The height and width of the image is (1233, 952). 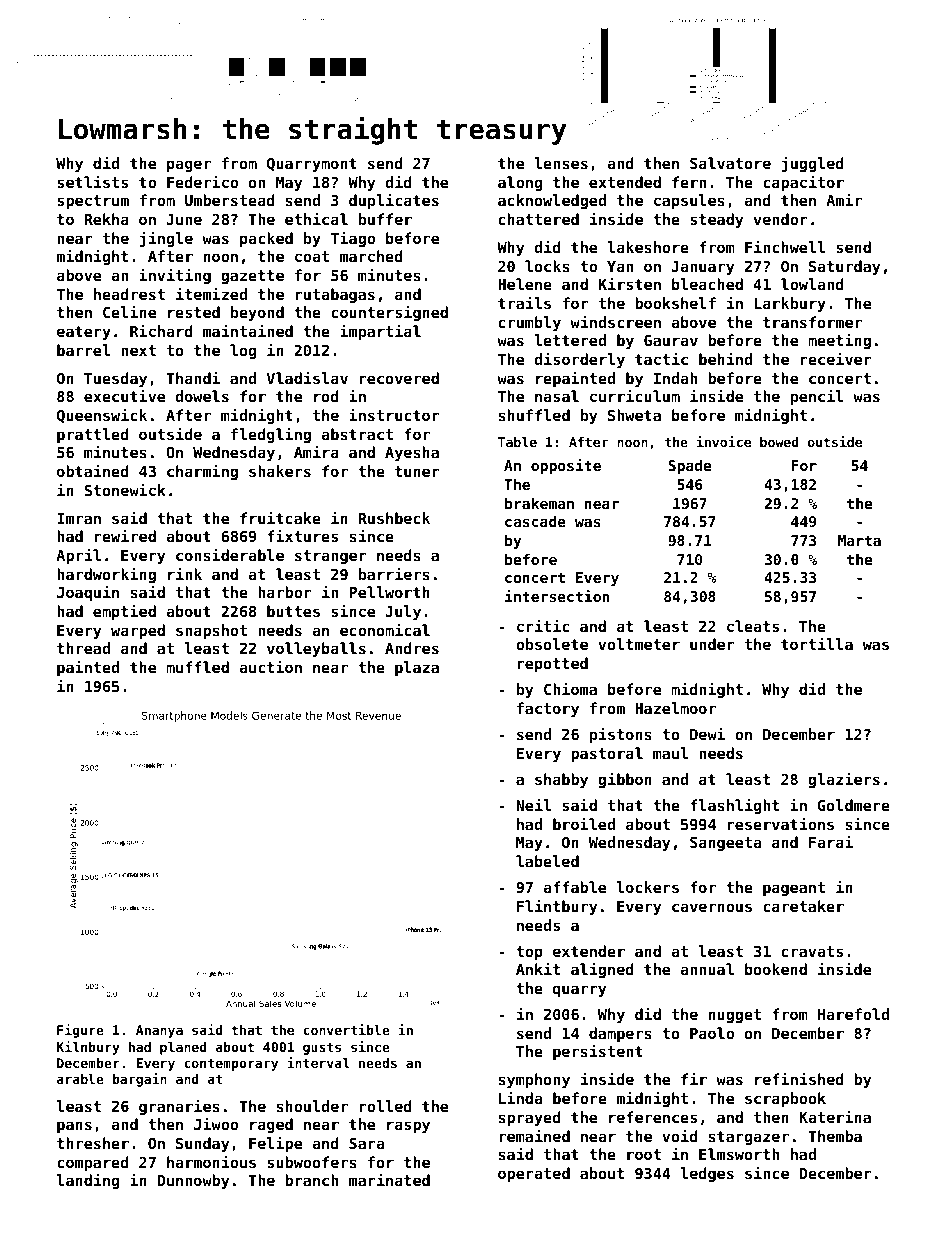 I want to click on capacitor, so click(x=803, y=183).
